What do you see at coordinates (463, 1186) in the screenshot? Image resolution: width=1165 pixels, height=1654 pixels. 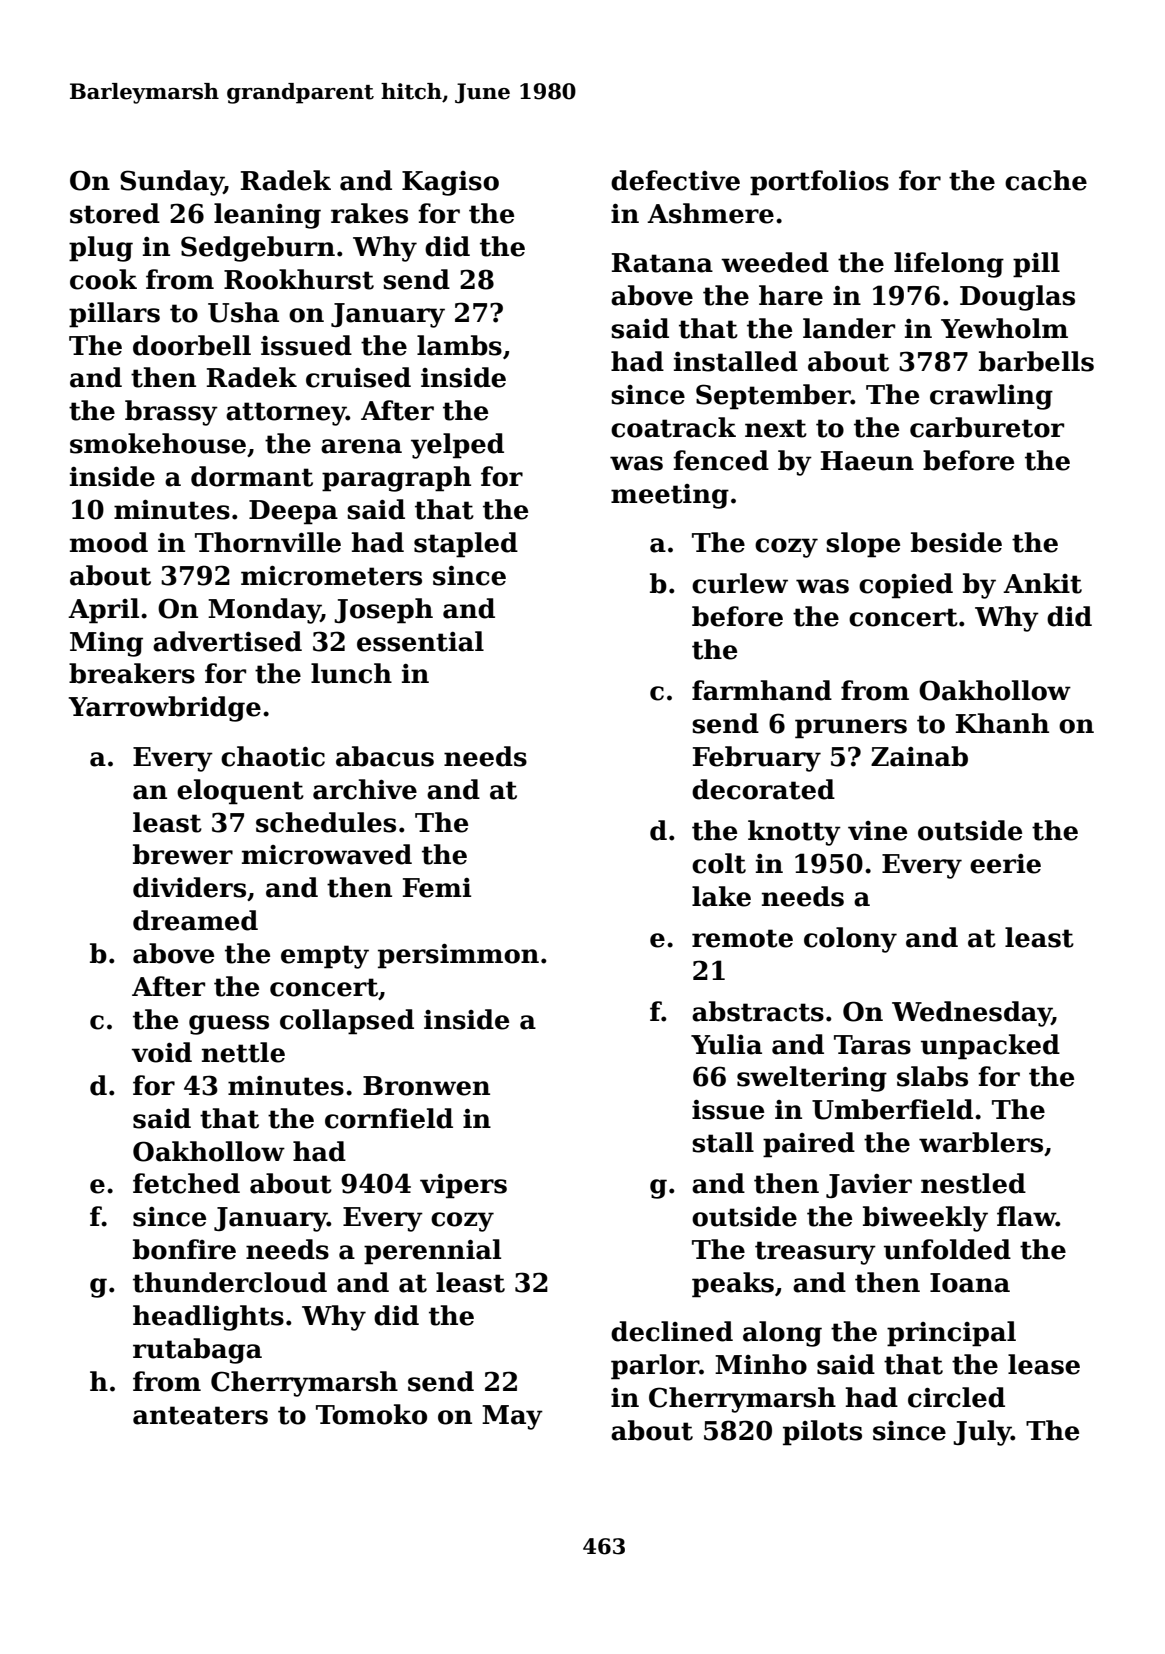 I see `vipers` at bounding box center [463, 1186].
